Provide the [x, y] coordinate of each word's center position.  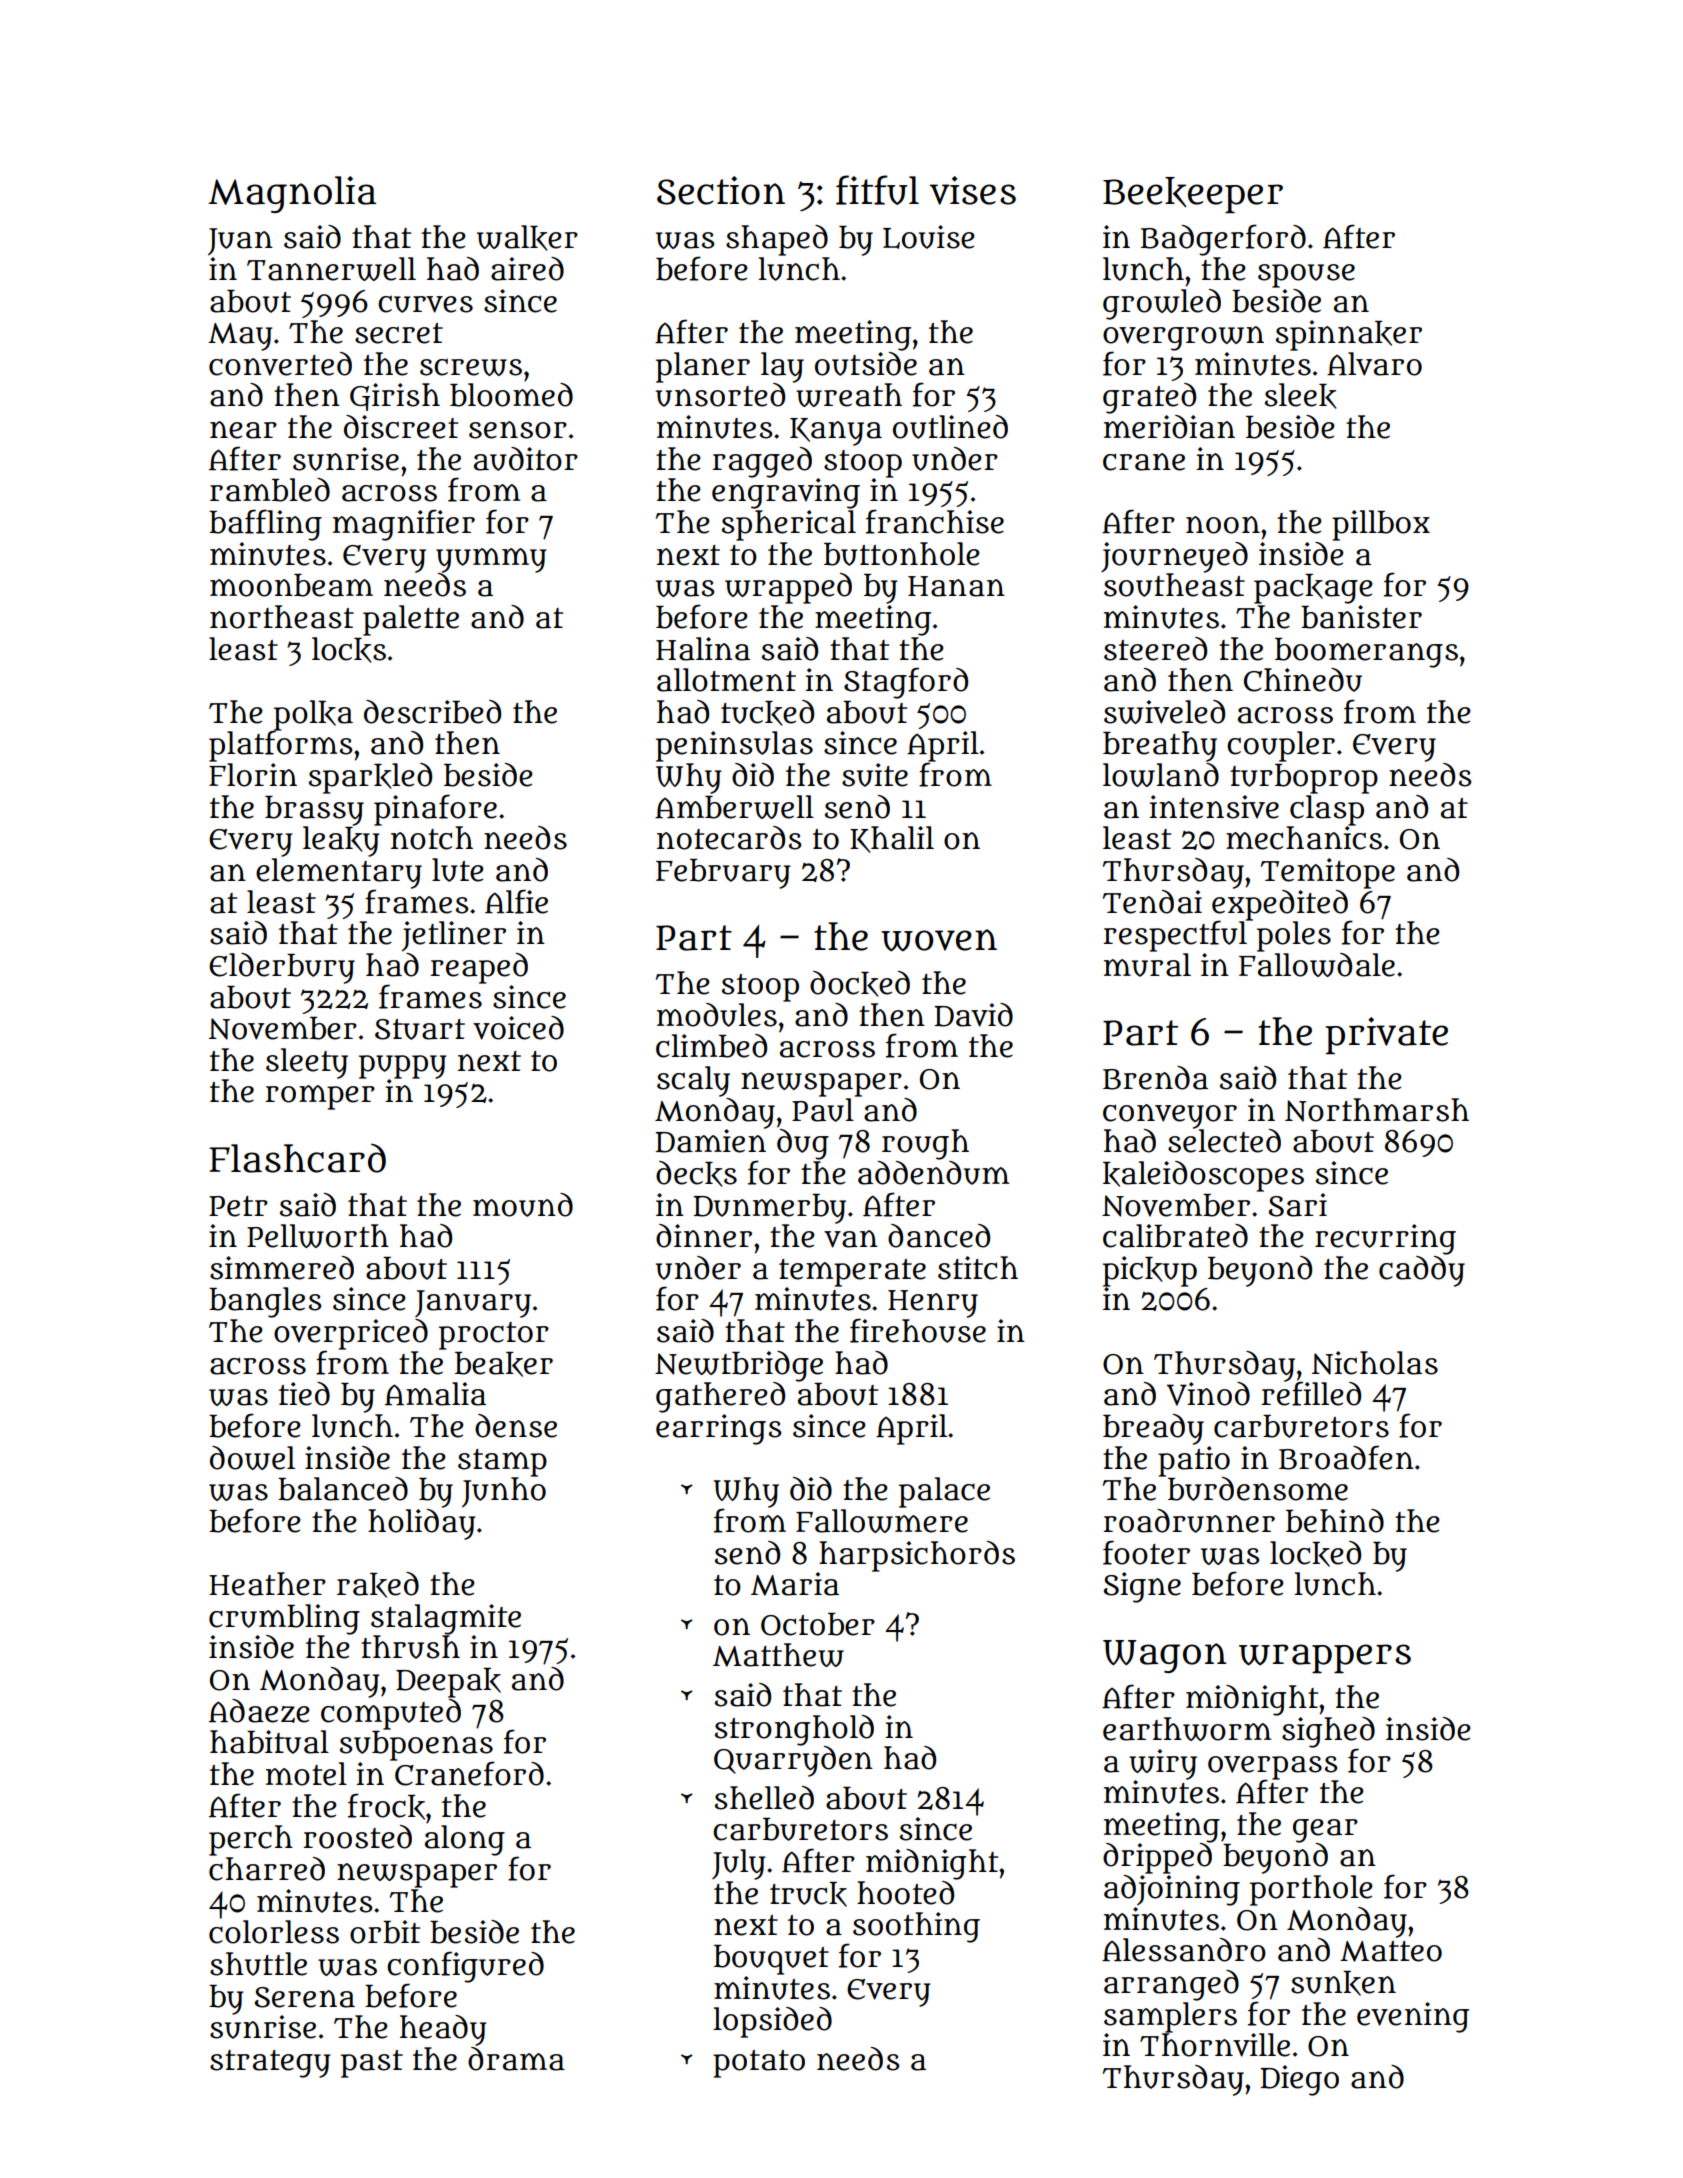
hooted [905, 1893]
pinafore [435, 810]
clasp [1327, 810]
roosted [357, 1837]
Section [721, 190]
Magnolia [292, 194]
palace [944, 1492]
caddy [1422, 1271]
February [723, 874]
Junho [504, 1492]
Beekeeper [1193, 195]
